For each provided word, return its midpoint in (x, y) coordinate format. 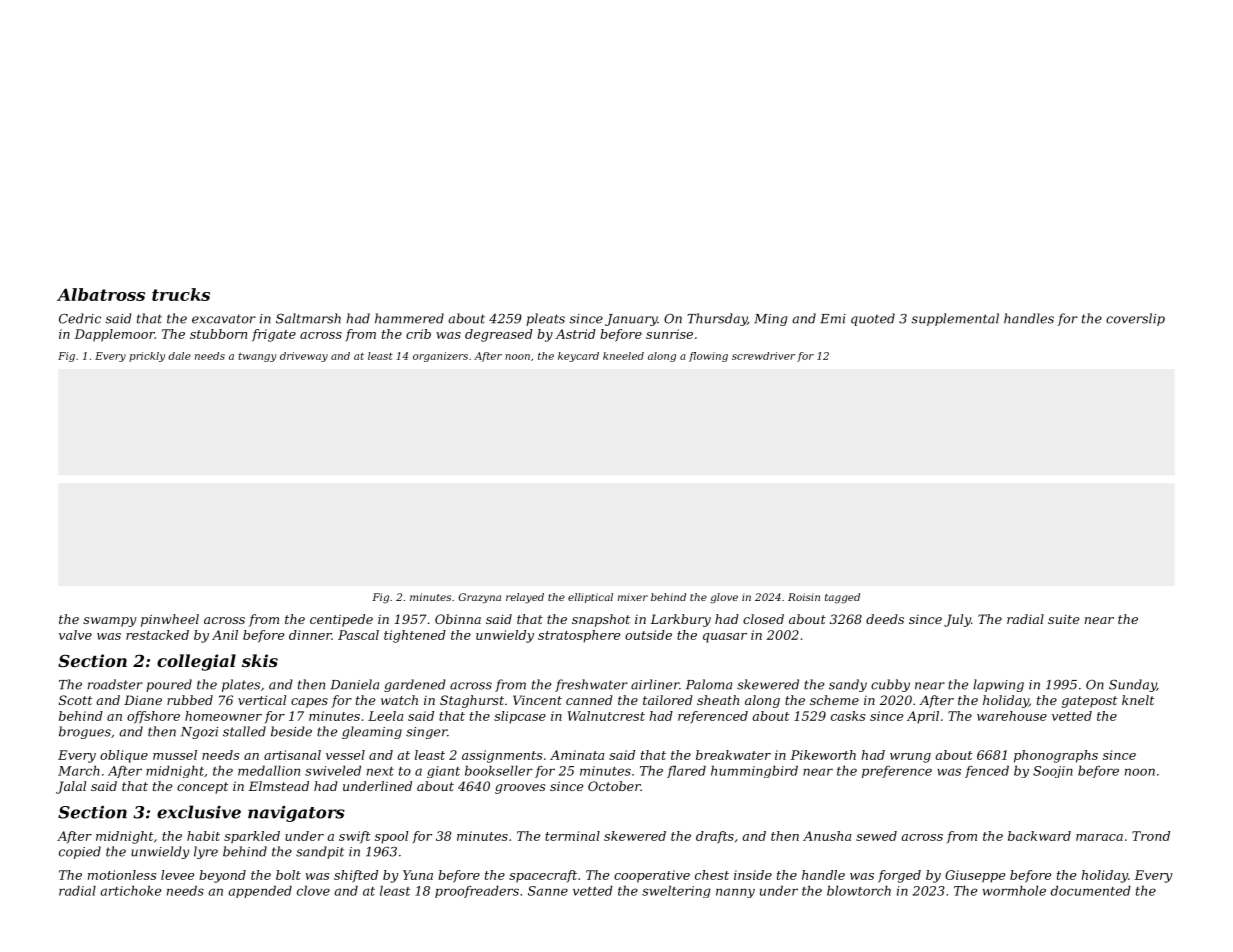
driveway (304, 357)
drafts (715, 837)
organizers (440, 357)
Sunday (1132, 685)
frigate (274, 335)
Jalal (71, 787)
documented (1091, 890)
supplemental (955, 319)
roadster (115, 684)
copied (80, 852)
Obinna (458, 619)
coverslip (1135, 319)
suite (1063, 619)
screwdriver (763, 356)
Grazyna (480, 598)
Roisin (804, 597)
